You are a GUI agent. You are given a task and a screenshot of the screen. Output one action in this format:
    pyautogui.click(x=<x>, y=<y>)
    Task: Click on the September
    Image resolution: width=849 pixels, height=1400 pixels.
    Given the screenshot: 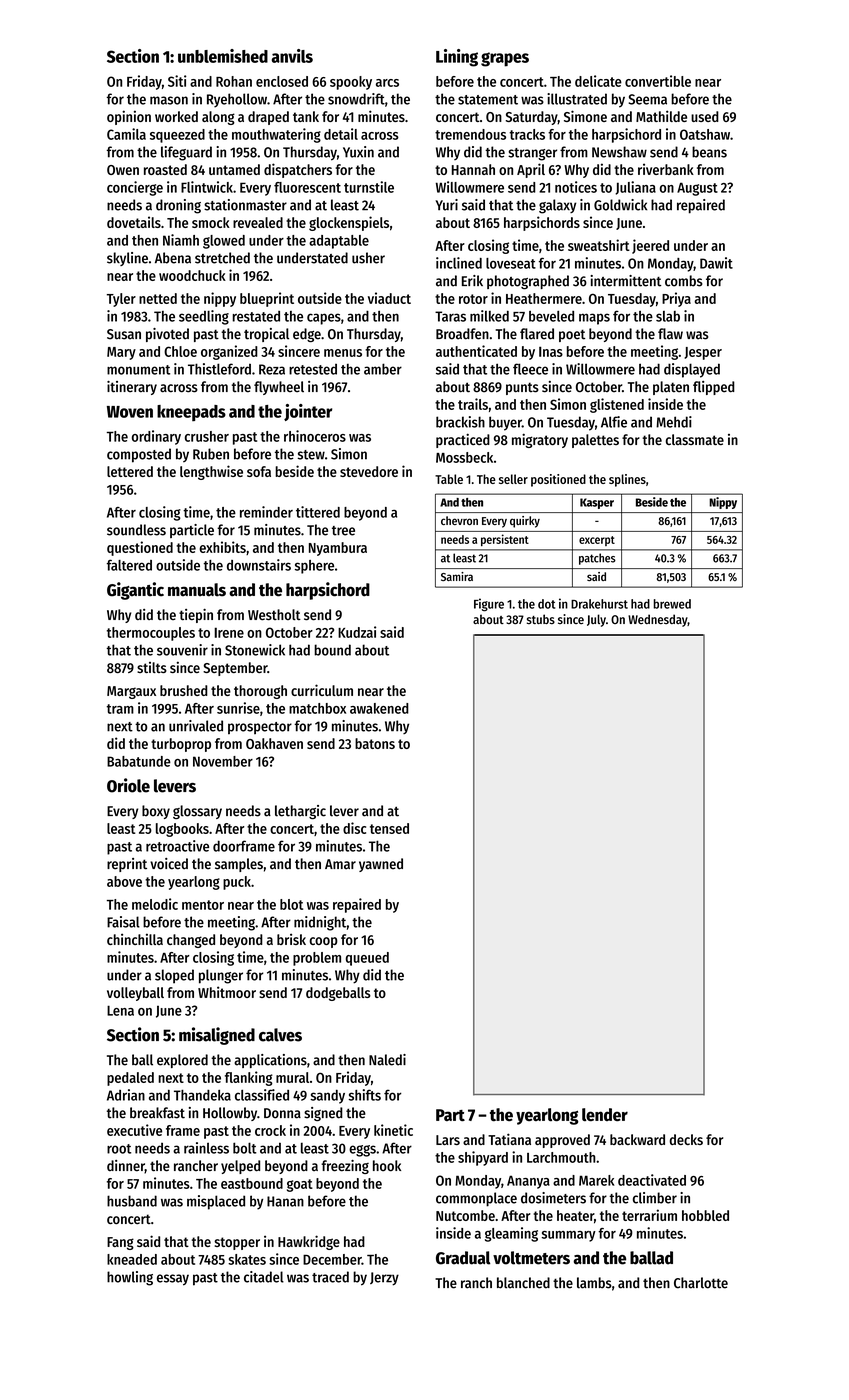 What is the action you would take?
    pyautogui.click(x=235, y=669)
